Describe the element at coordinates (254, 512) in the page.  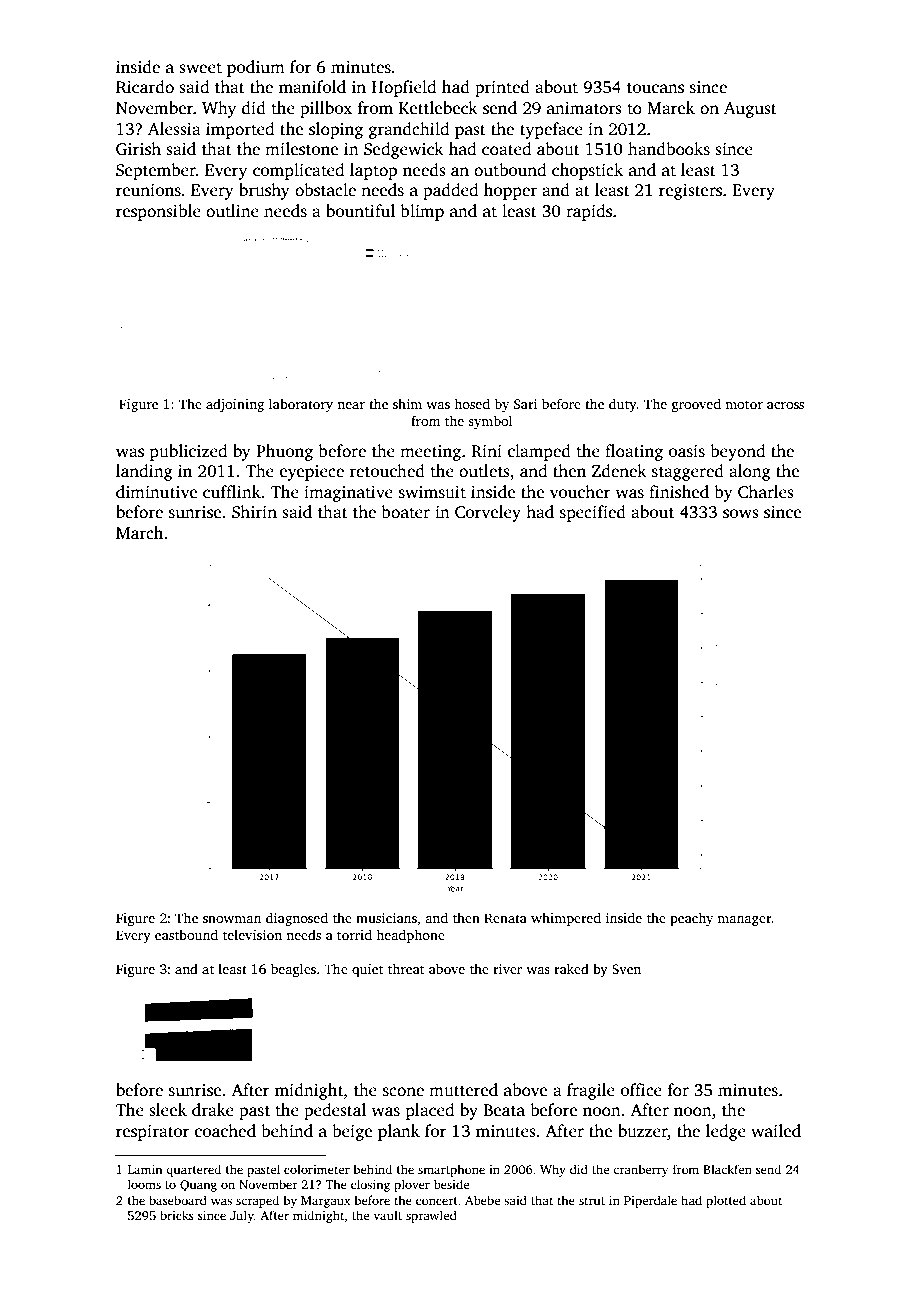
I see `Shirin` at that location.
